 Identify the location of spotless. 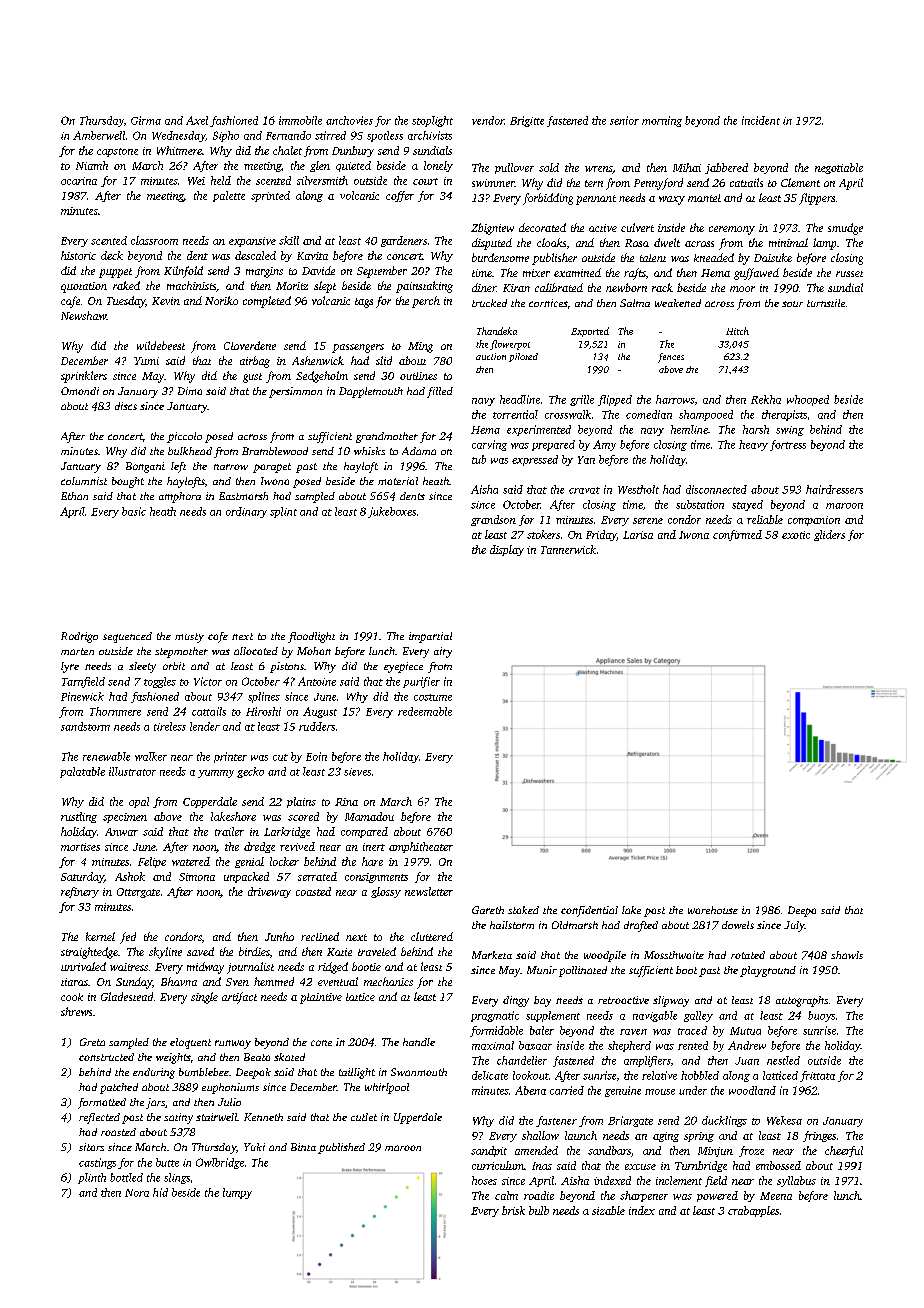
(385, 136).
